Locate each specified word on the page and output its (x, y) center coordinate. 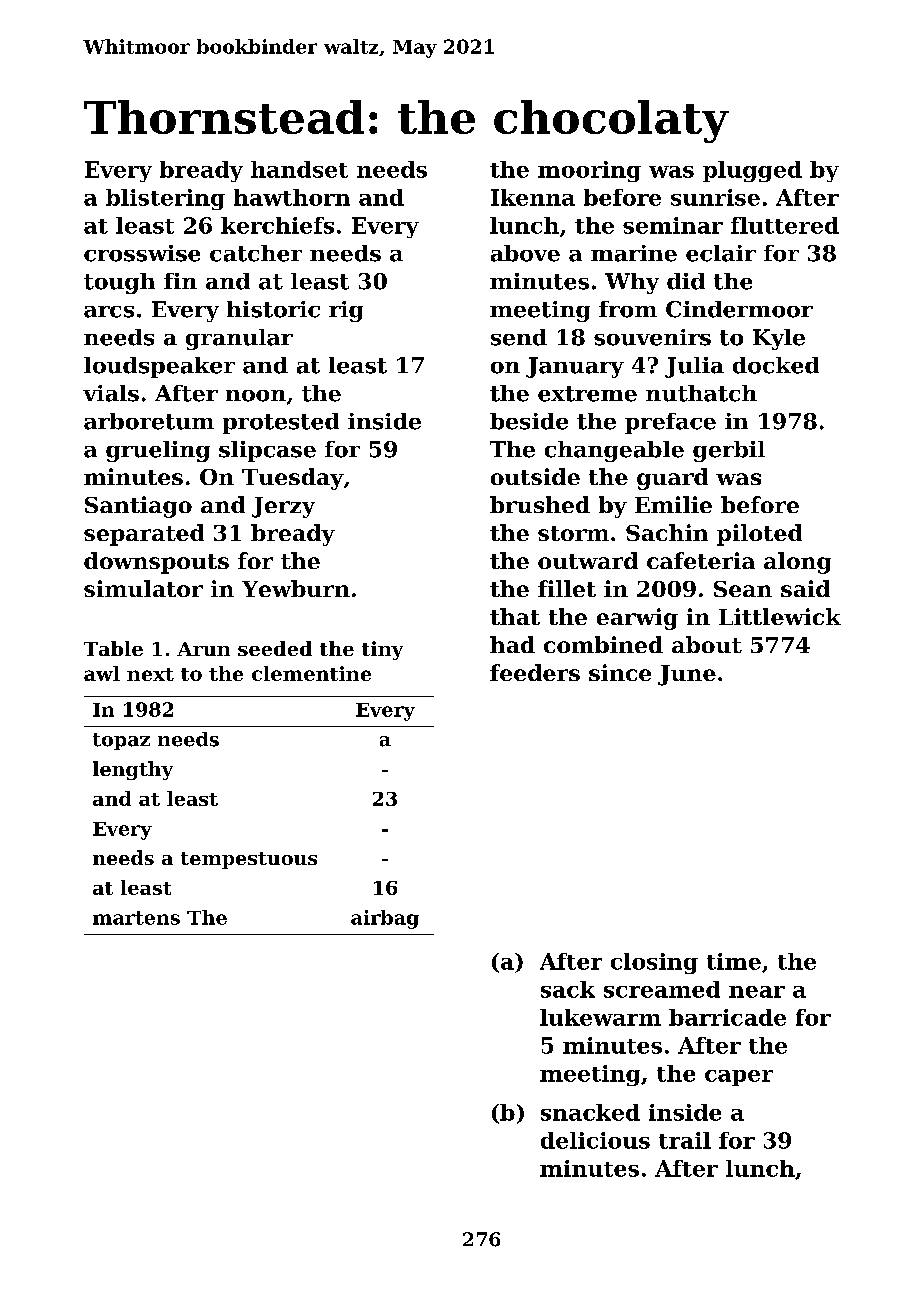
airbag (385, 919)
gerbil (729, 451)
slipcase (267, 451)
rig (346, 311)
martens (136, 918)
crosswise (142, 253)
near (757, 992)
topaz (121, 741)
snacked (590, 1112)
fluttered (785, 225)
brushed (540, 504)
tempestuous (249, 860)
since (620, 672)
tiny (382, 650)
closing (654, 963)
